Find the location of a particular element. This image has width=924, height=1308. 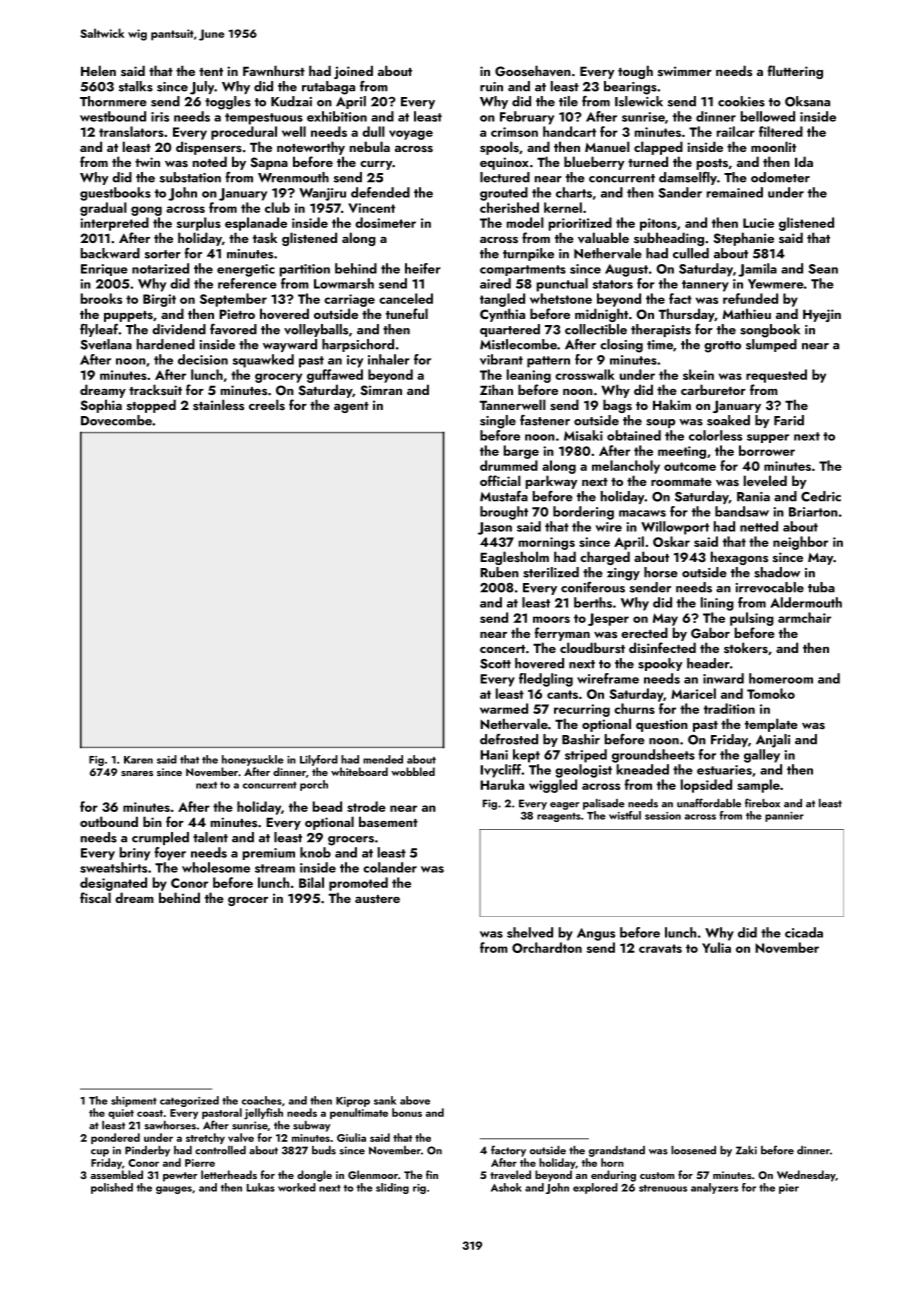

fiscal is located at coordinates (95, 897).
